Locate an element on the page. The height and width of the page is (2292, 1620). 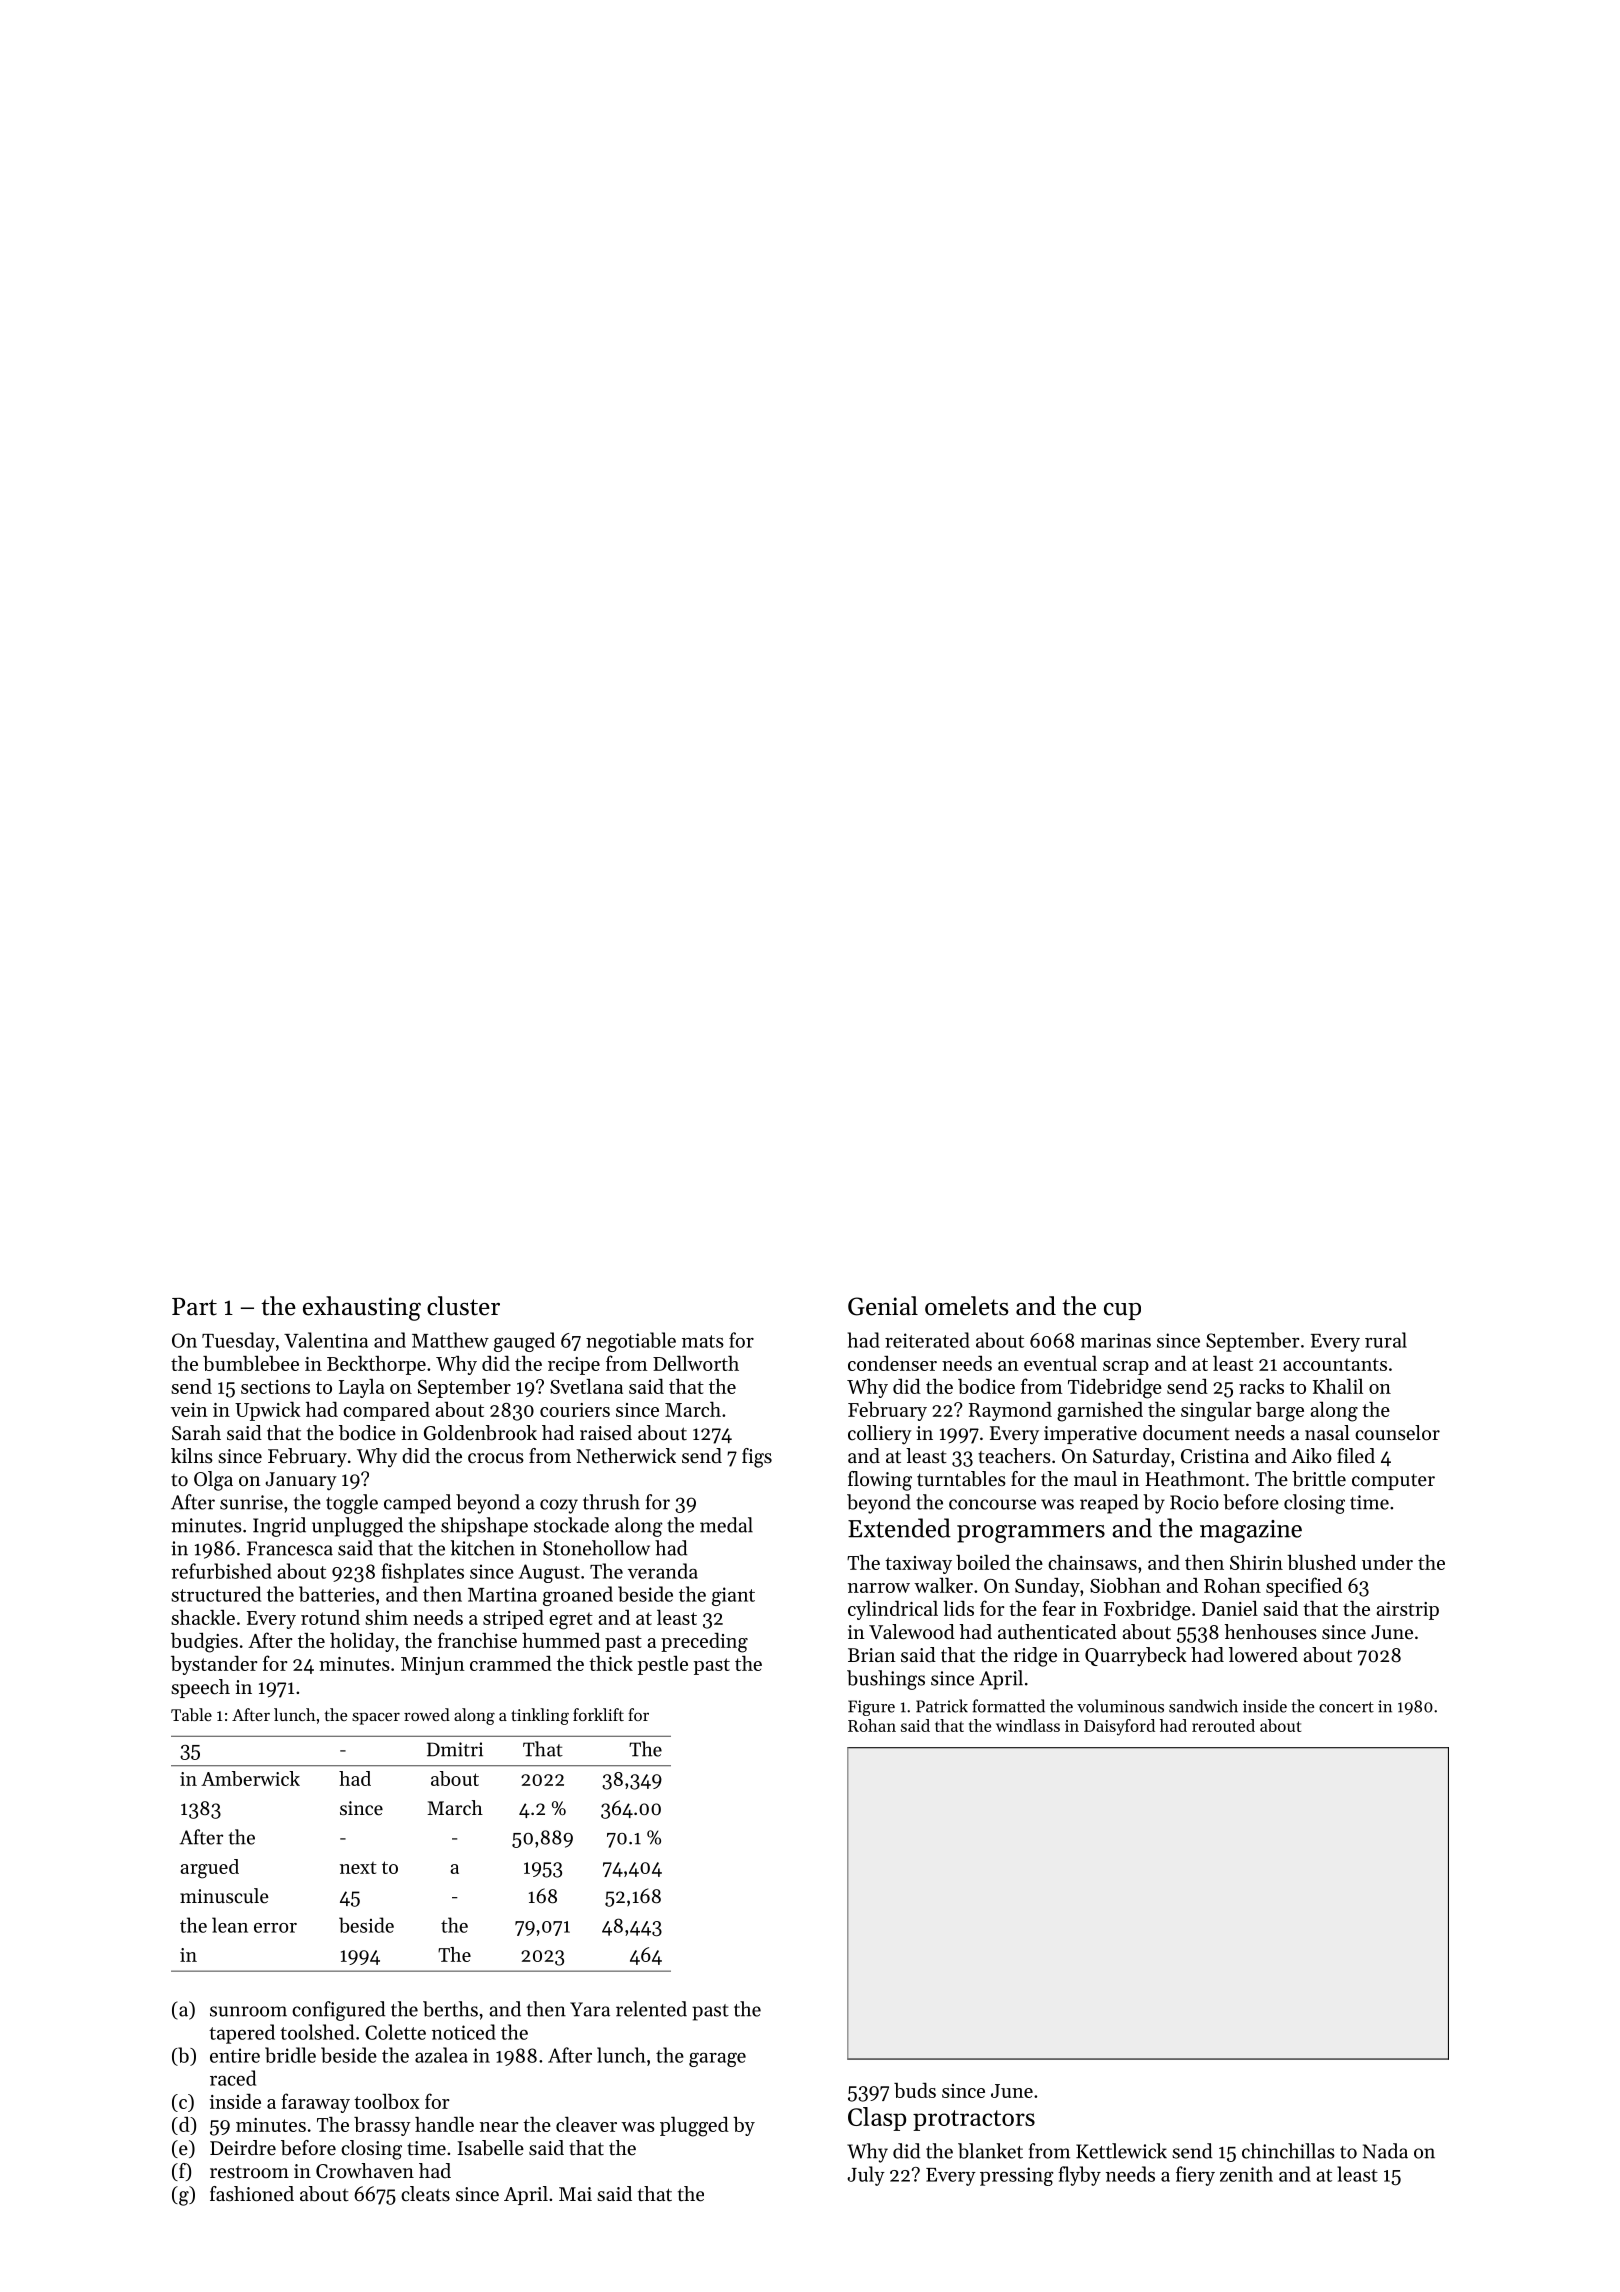
relented is located at coordinates (651, 2009).
